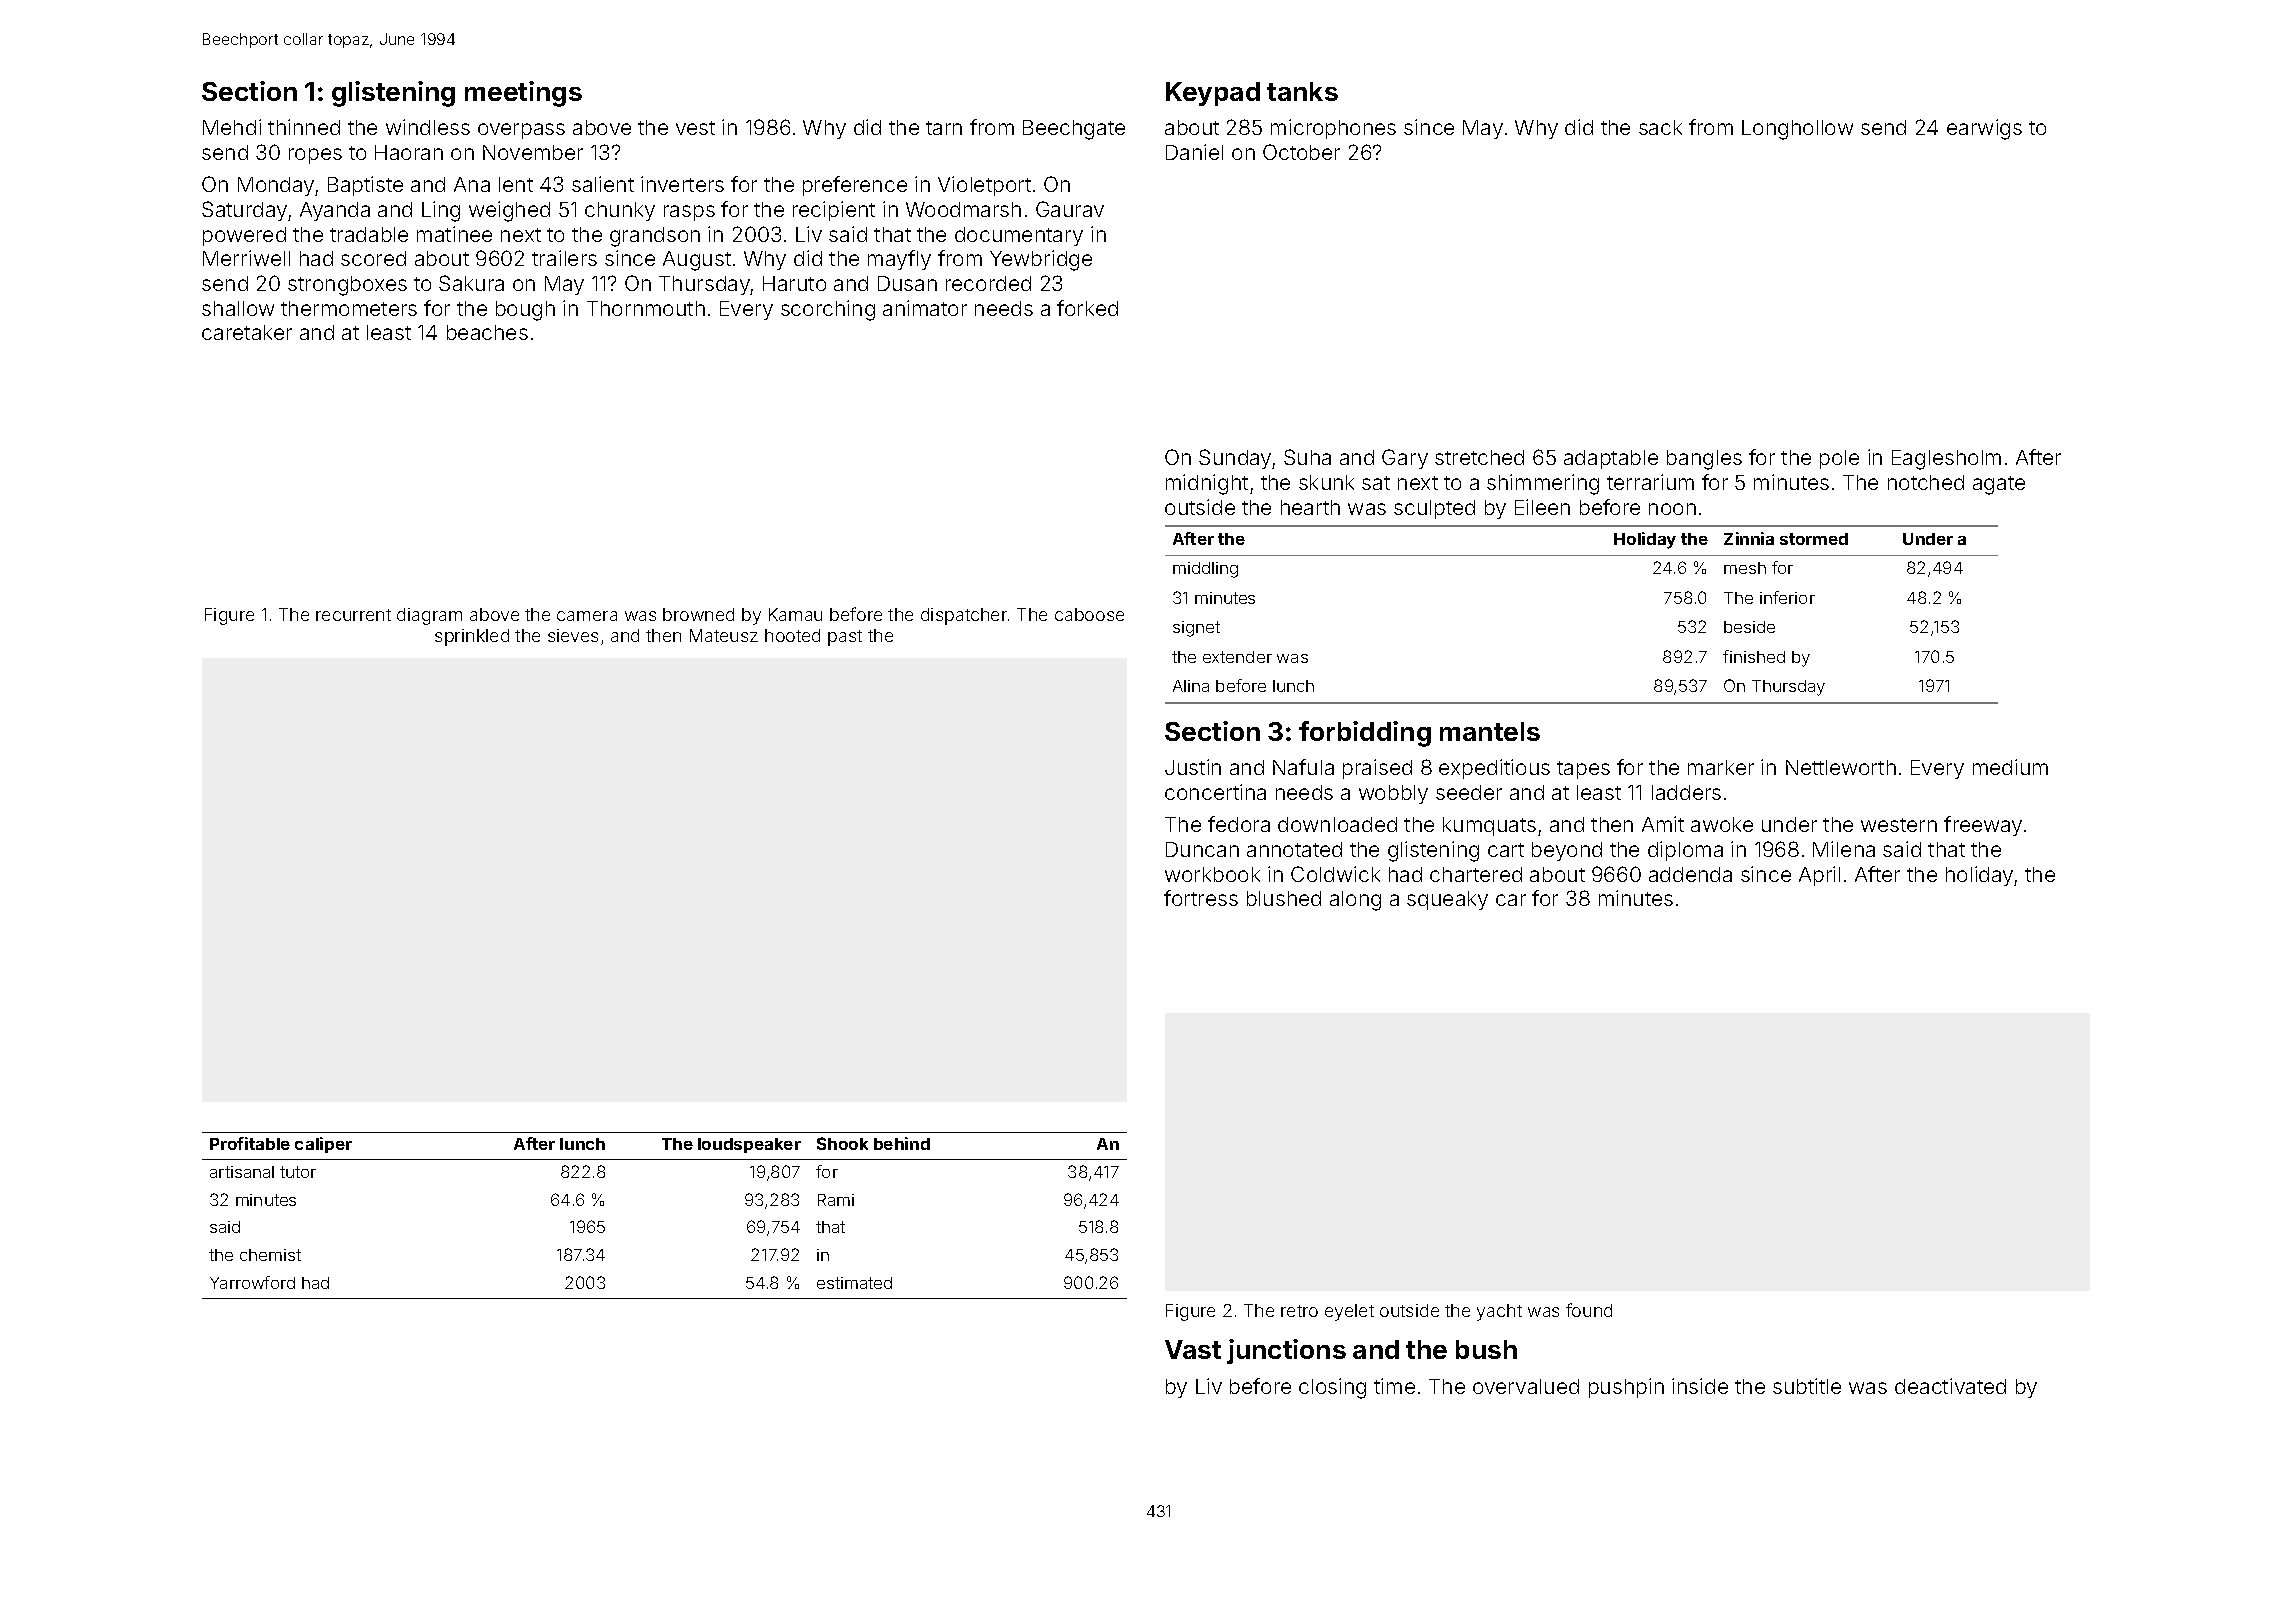 The height and width of the screenshot is (1620, 2292). I want to click on addenda, so click(1690, 874).
